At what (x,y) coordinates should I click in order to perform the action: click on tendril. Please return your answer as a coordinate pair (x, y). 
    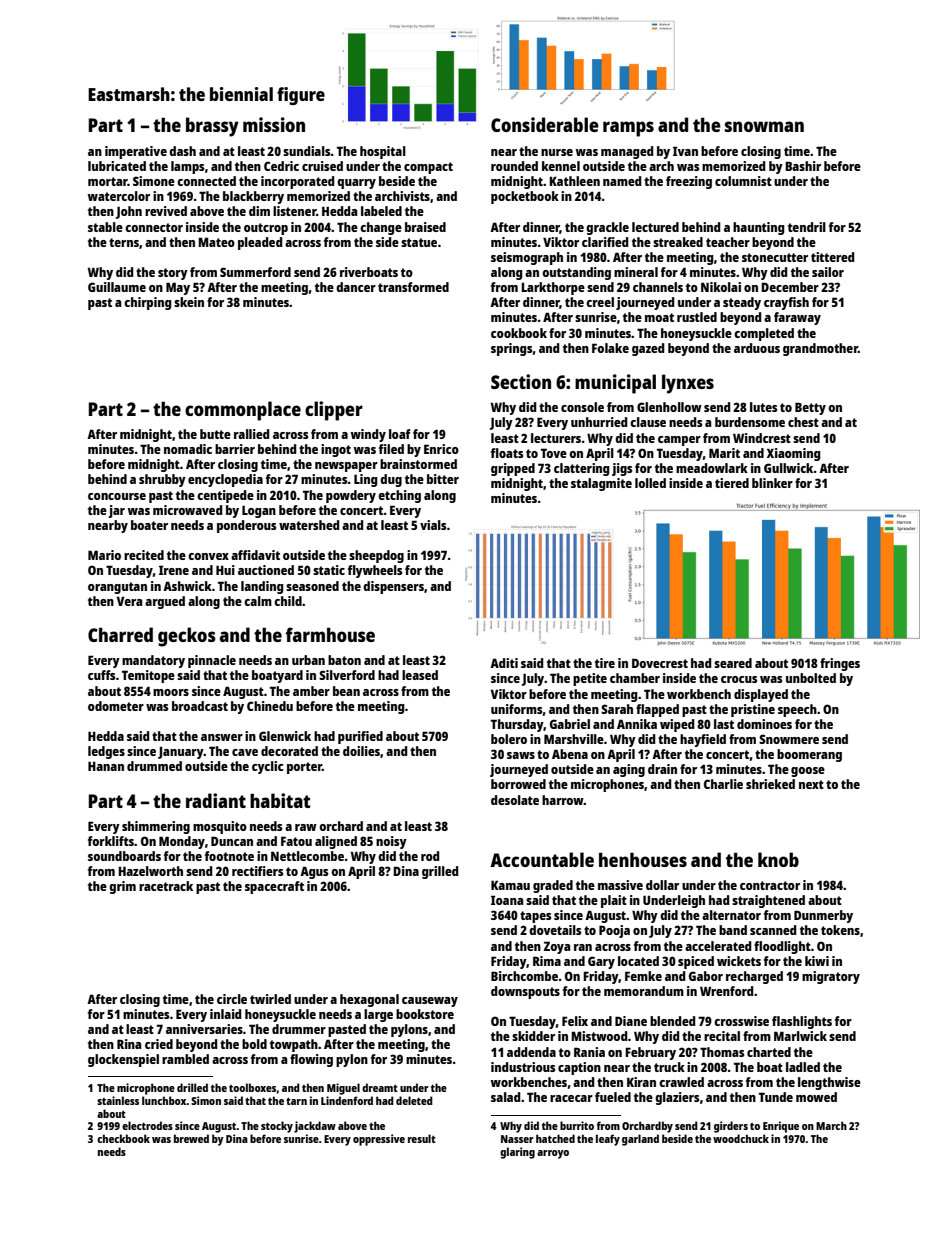
    Looking at the image, I should click on (807, 227).
